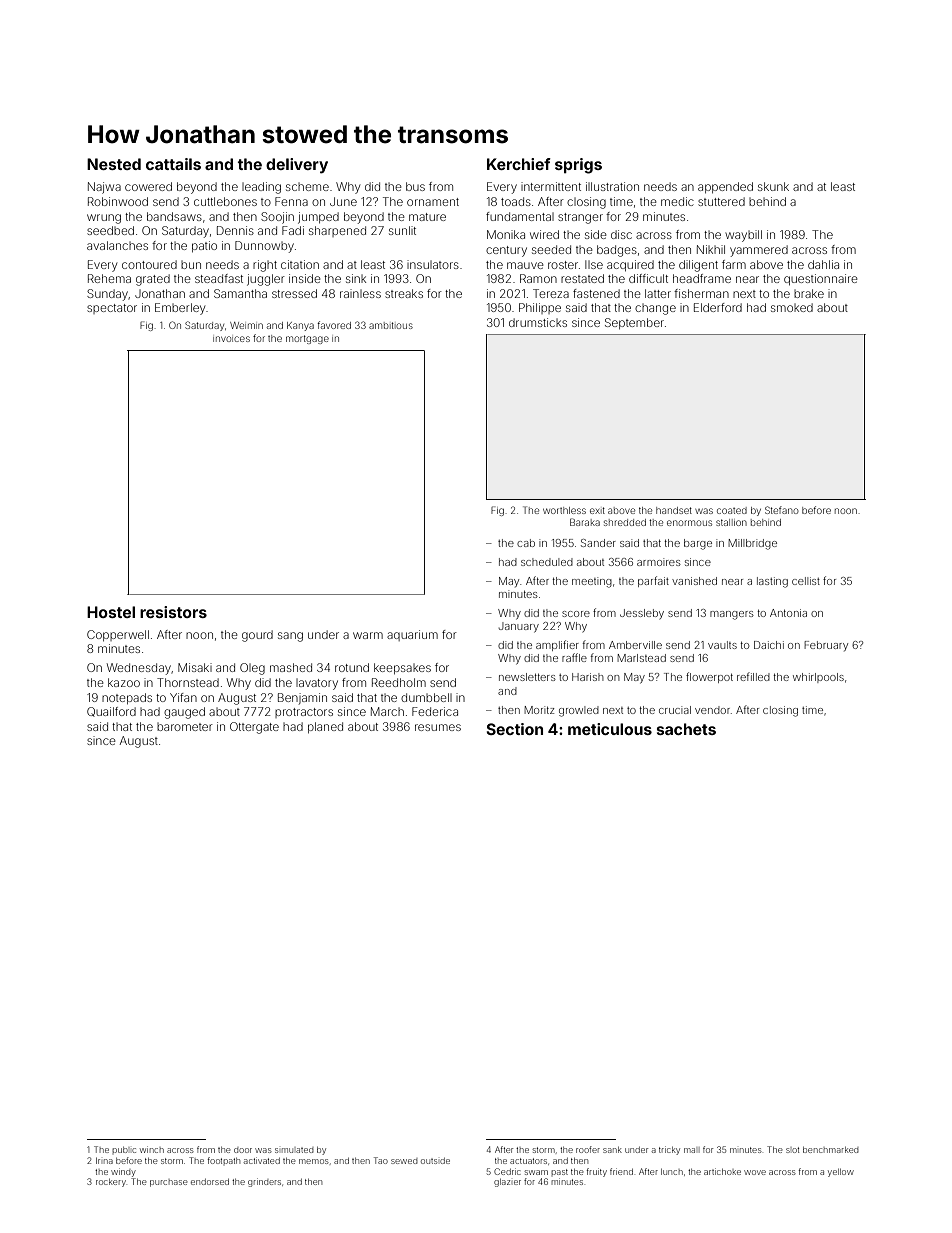 This image has height=1233, width=952. Describe the element at coordinates (698, 266) in the image. I see `diligent` at that location.
